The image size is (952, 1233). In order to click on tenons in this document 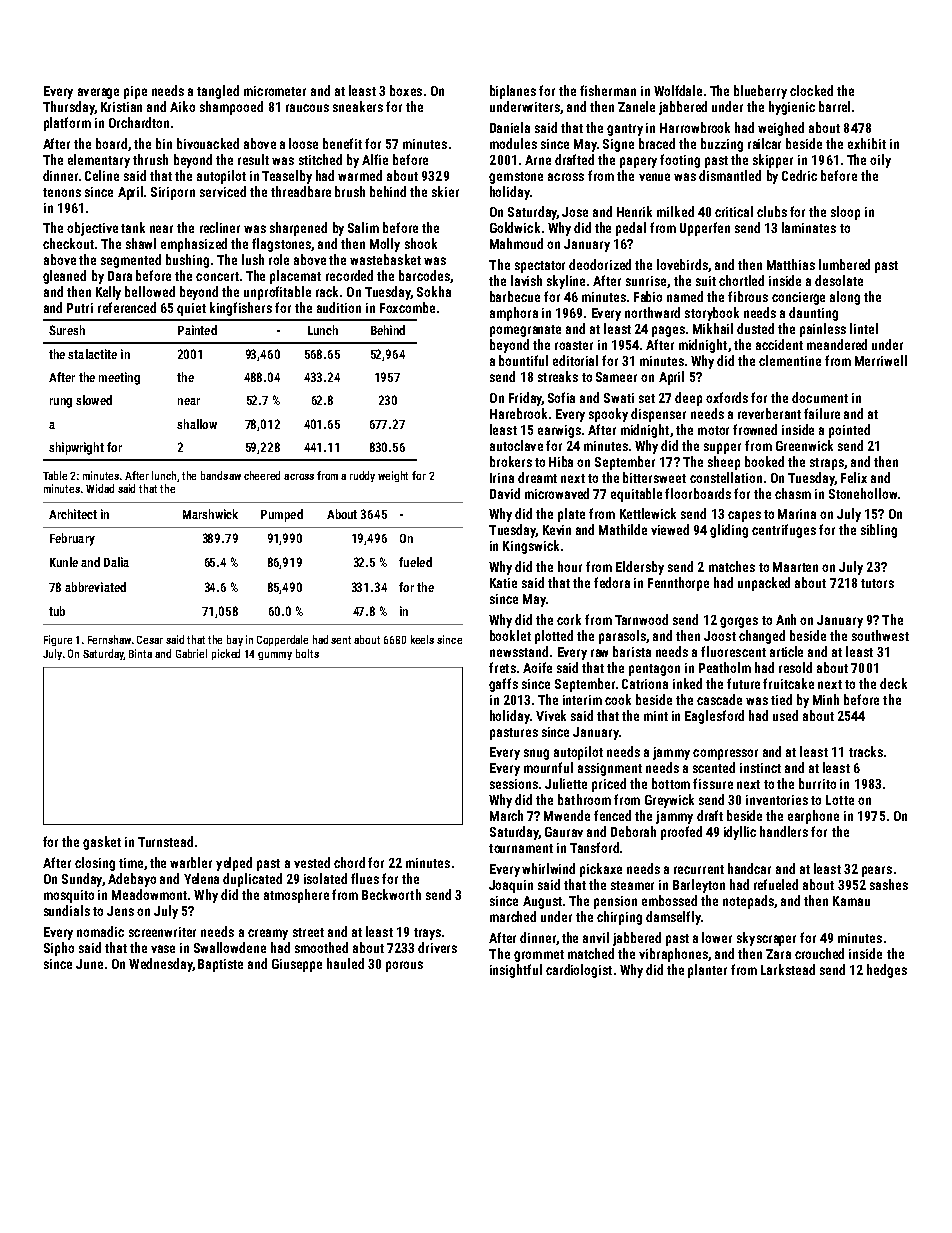, I will do `click(62, 192)`.
